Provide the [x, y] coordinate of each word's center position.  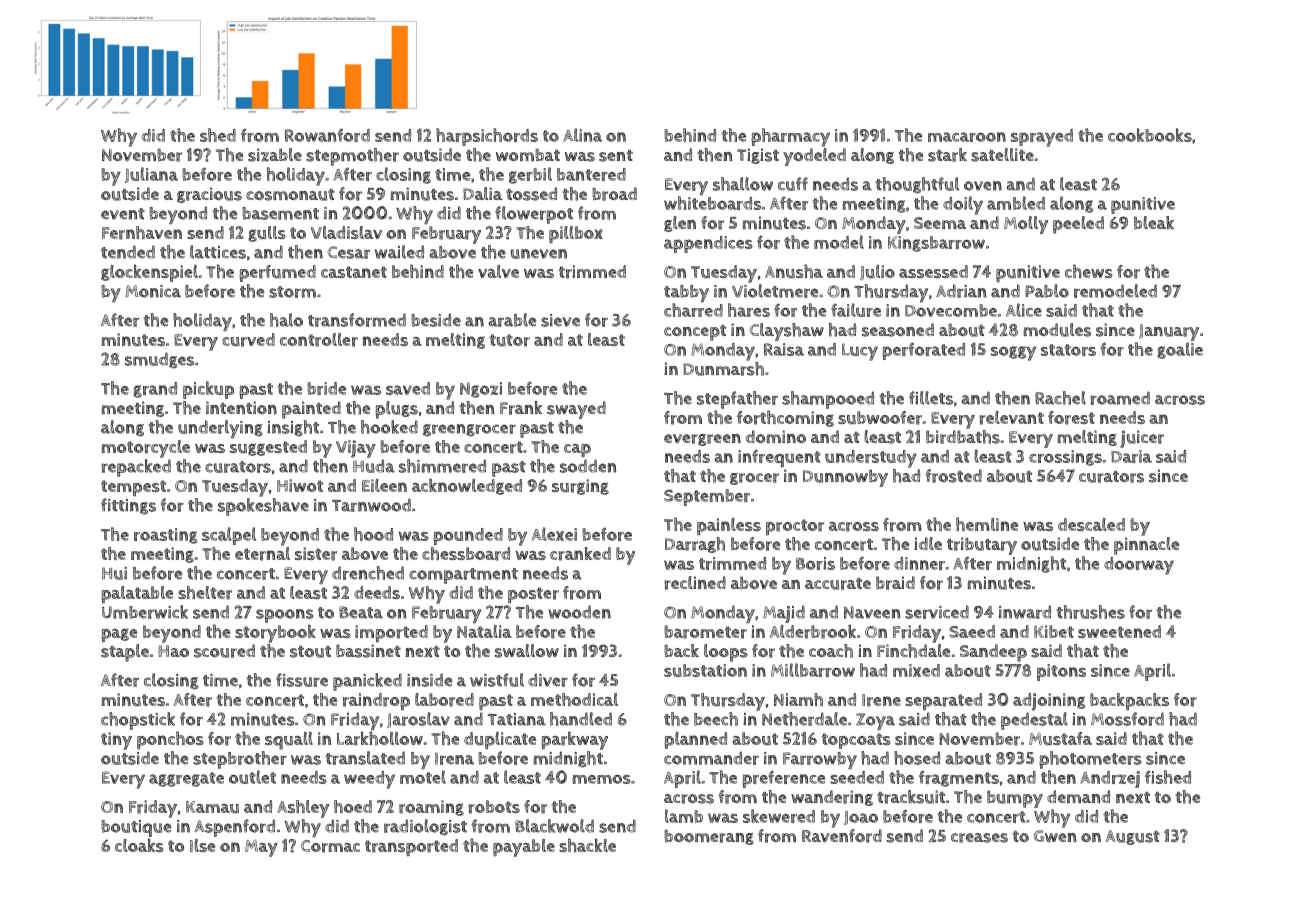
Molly [1026, 225]
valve [498, 271]
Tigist [758, 156]
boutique [136, 828]
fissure [302, 680]
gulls [267, 234]
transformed [357, 320]
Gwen [1055, 836]
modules [1057, 330]
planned [696, 740]
